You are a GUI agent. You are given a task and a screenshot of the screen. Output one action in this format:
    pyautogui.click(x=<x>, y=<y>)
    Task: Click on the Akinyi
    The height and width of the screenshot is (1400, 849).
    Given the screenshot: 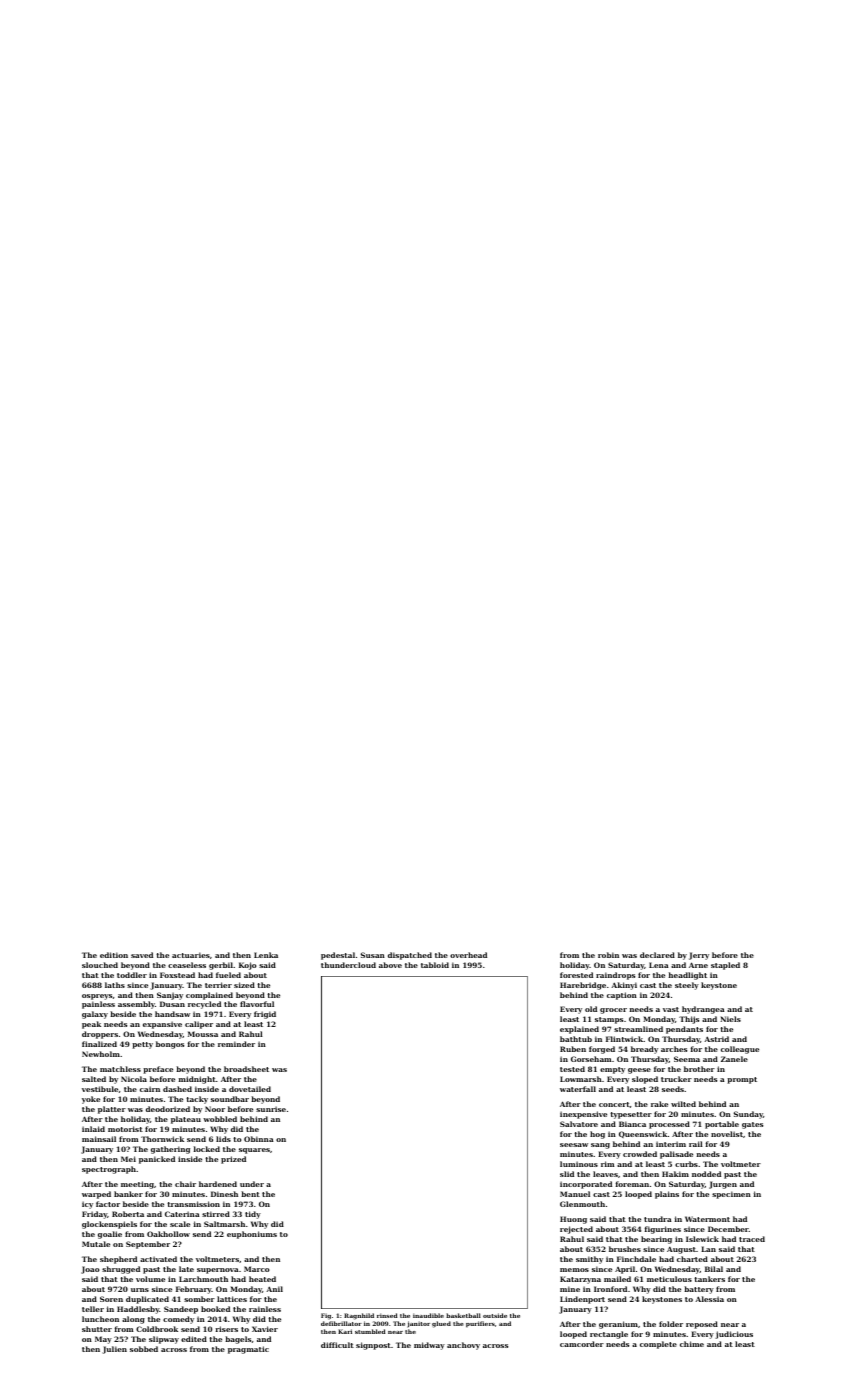 What is the action you would take?
    pyautogui.click(x=624, y=986)
